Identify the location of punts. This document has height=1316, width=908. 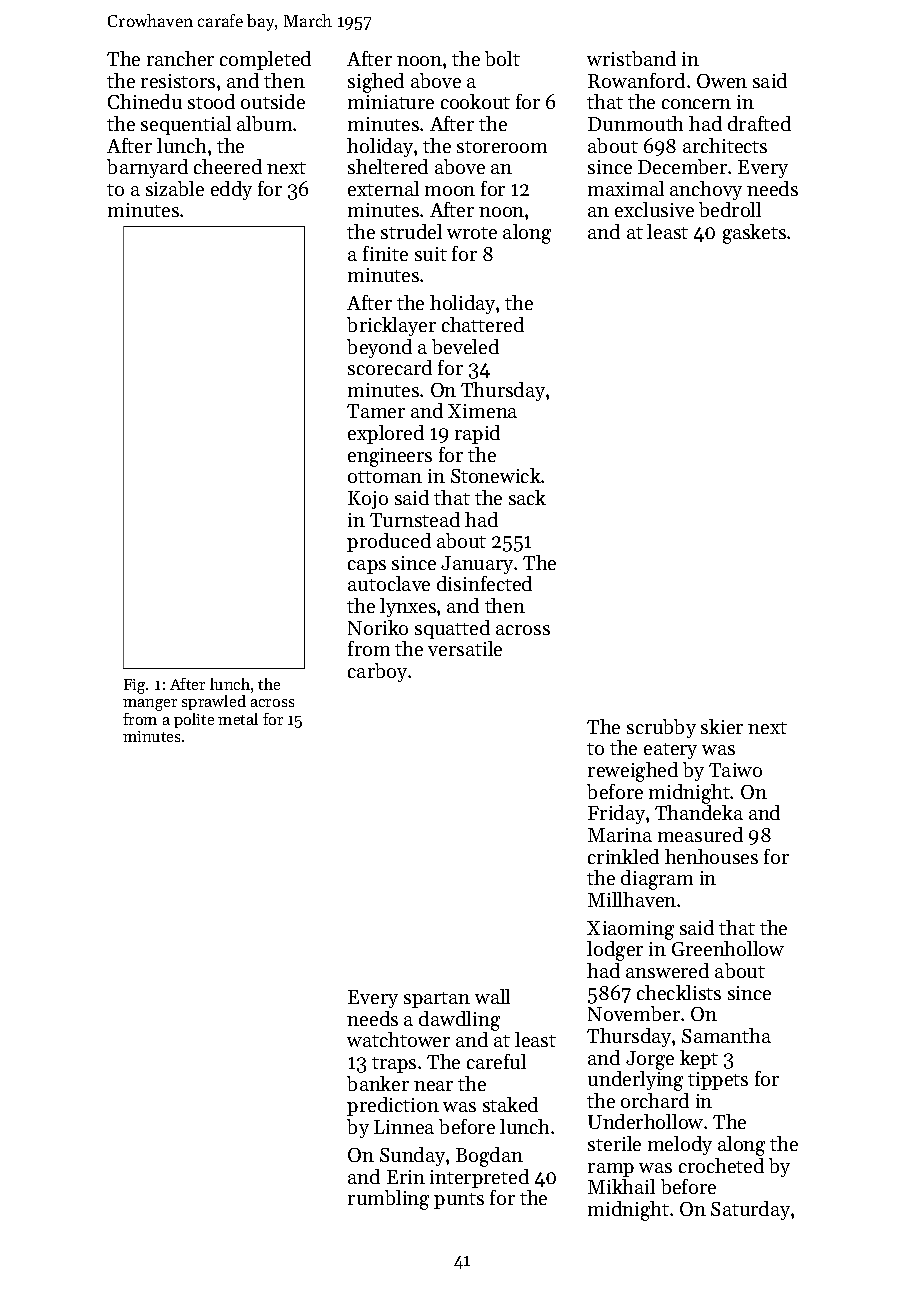
(459, 1201).
